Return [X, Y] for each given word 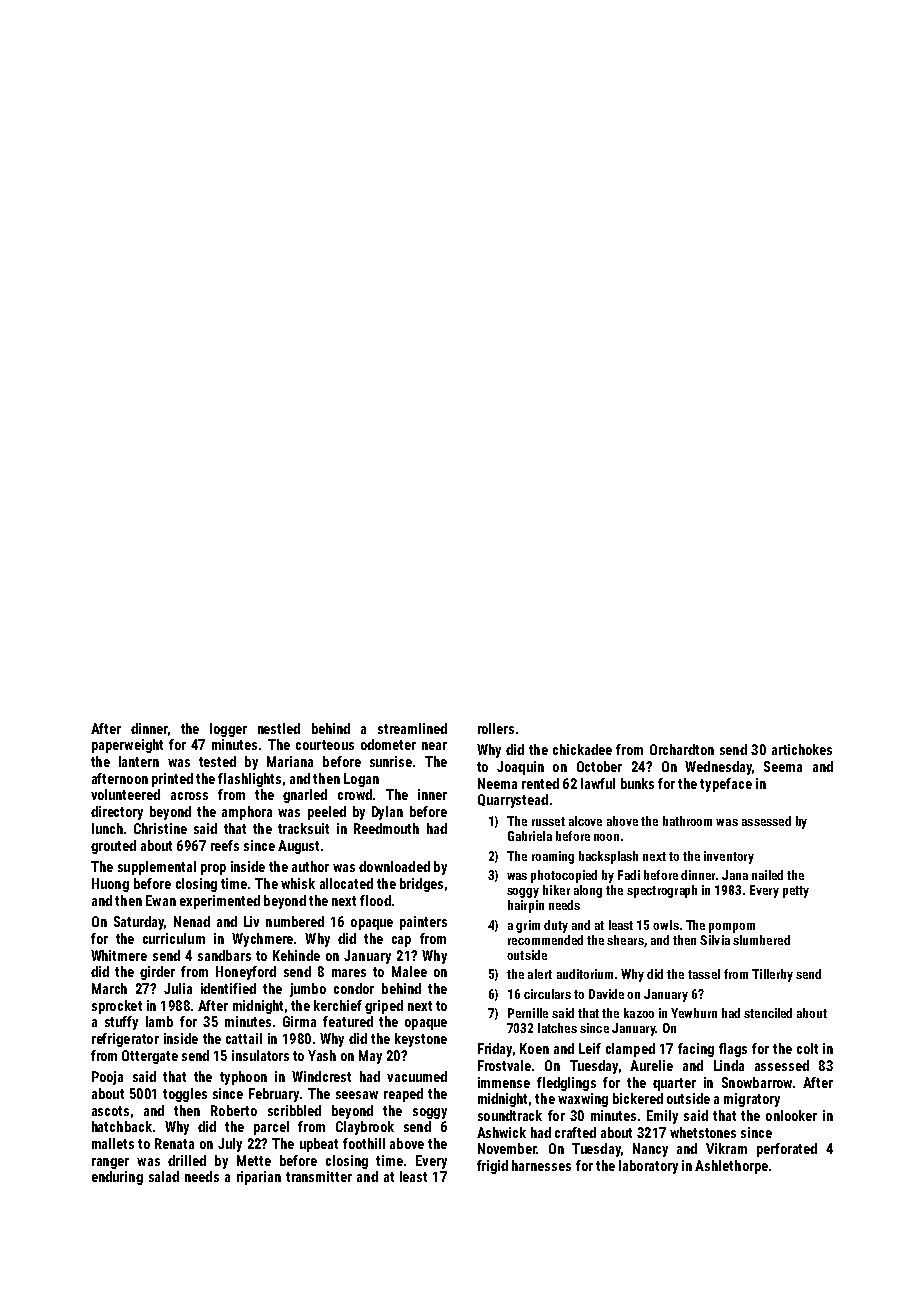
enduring [117, 1178]
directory [117, 813]
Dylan [387, 813]
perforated [787, 1150]
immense [504, 1082]
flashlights [249, 780]
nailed [767, 875]
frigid [492, 1167]
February [274, 1095]
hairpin [526, 906]
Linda [729, 1065]
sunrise [391, 761]
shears [625, 940]
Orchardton [682, 749]
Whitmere [119, 955]
